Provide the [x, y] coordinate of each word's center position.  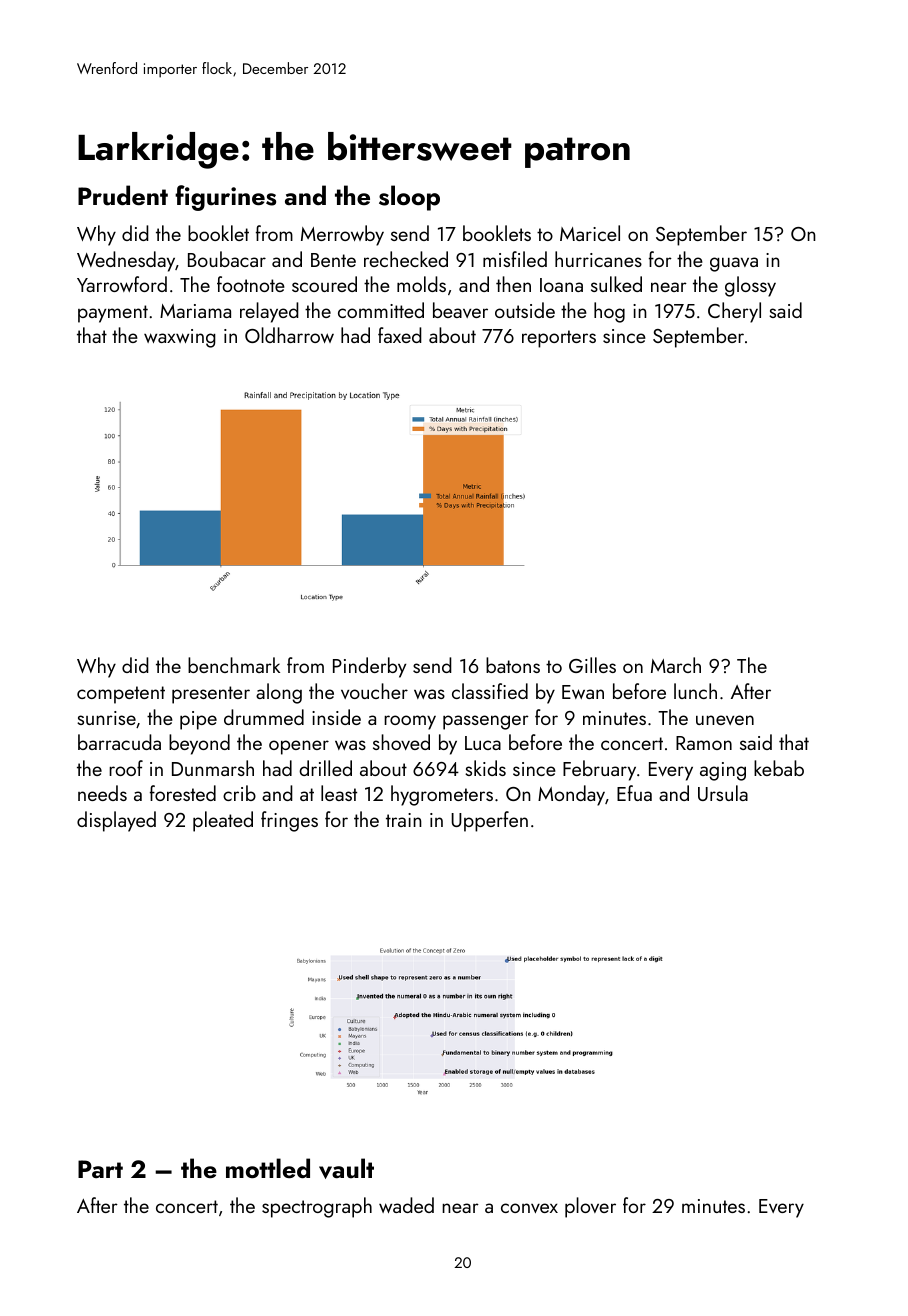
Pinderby [369, 667]
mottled [268, 1168]
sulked [616, 284]
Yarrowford [122, 284]
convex [529, 1208]
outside [525, 310]
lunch [695, 691]
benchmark [234, 665]
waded [406, 1205]
